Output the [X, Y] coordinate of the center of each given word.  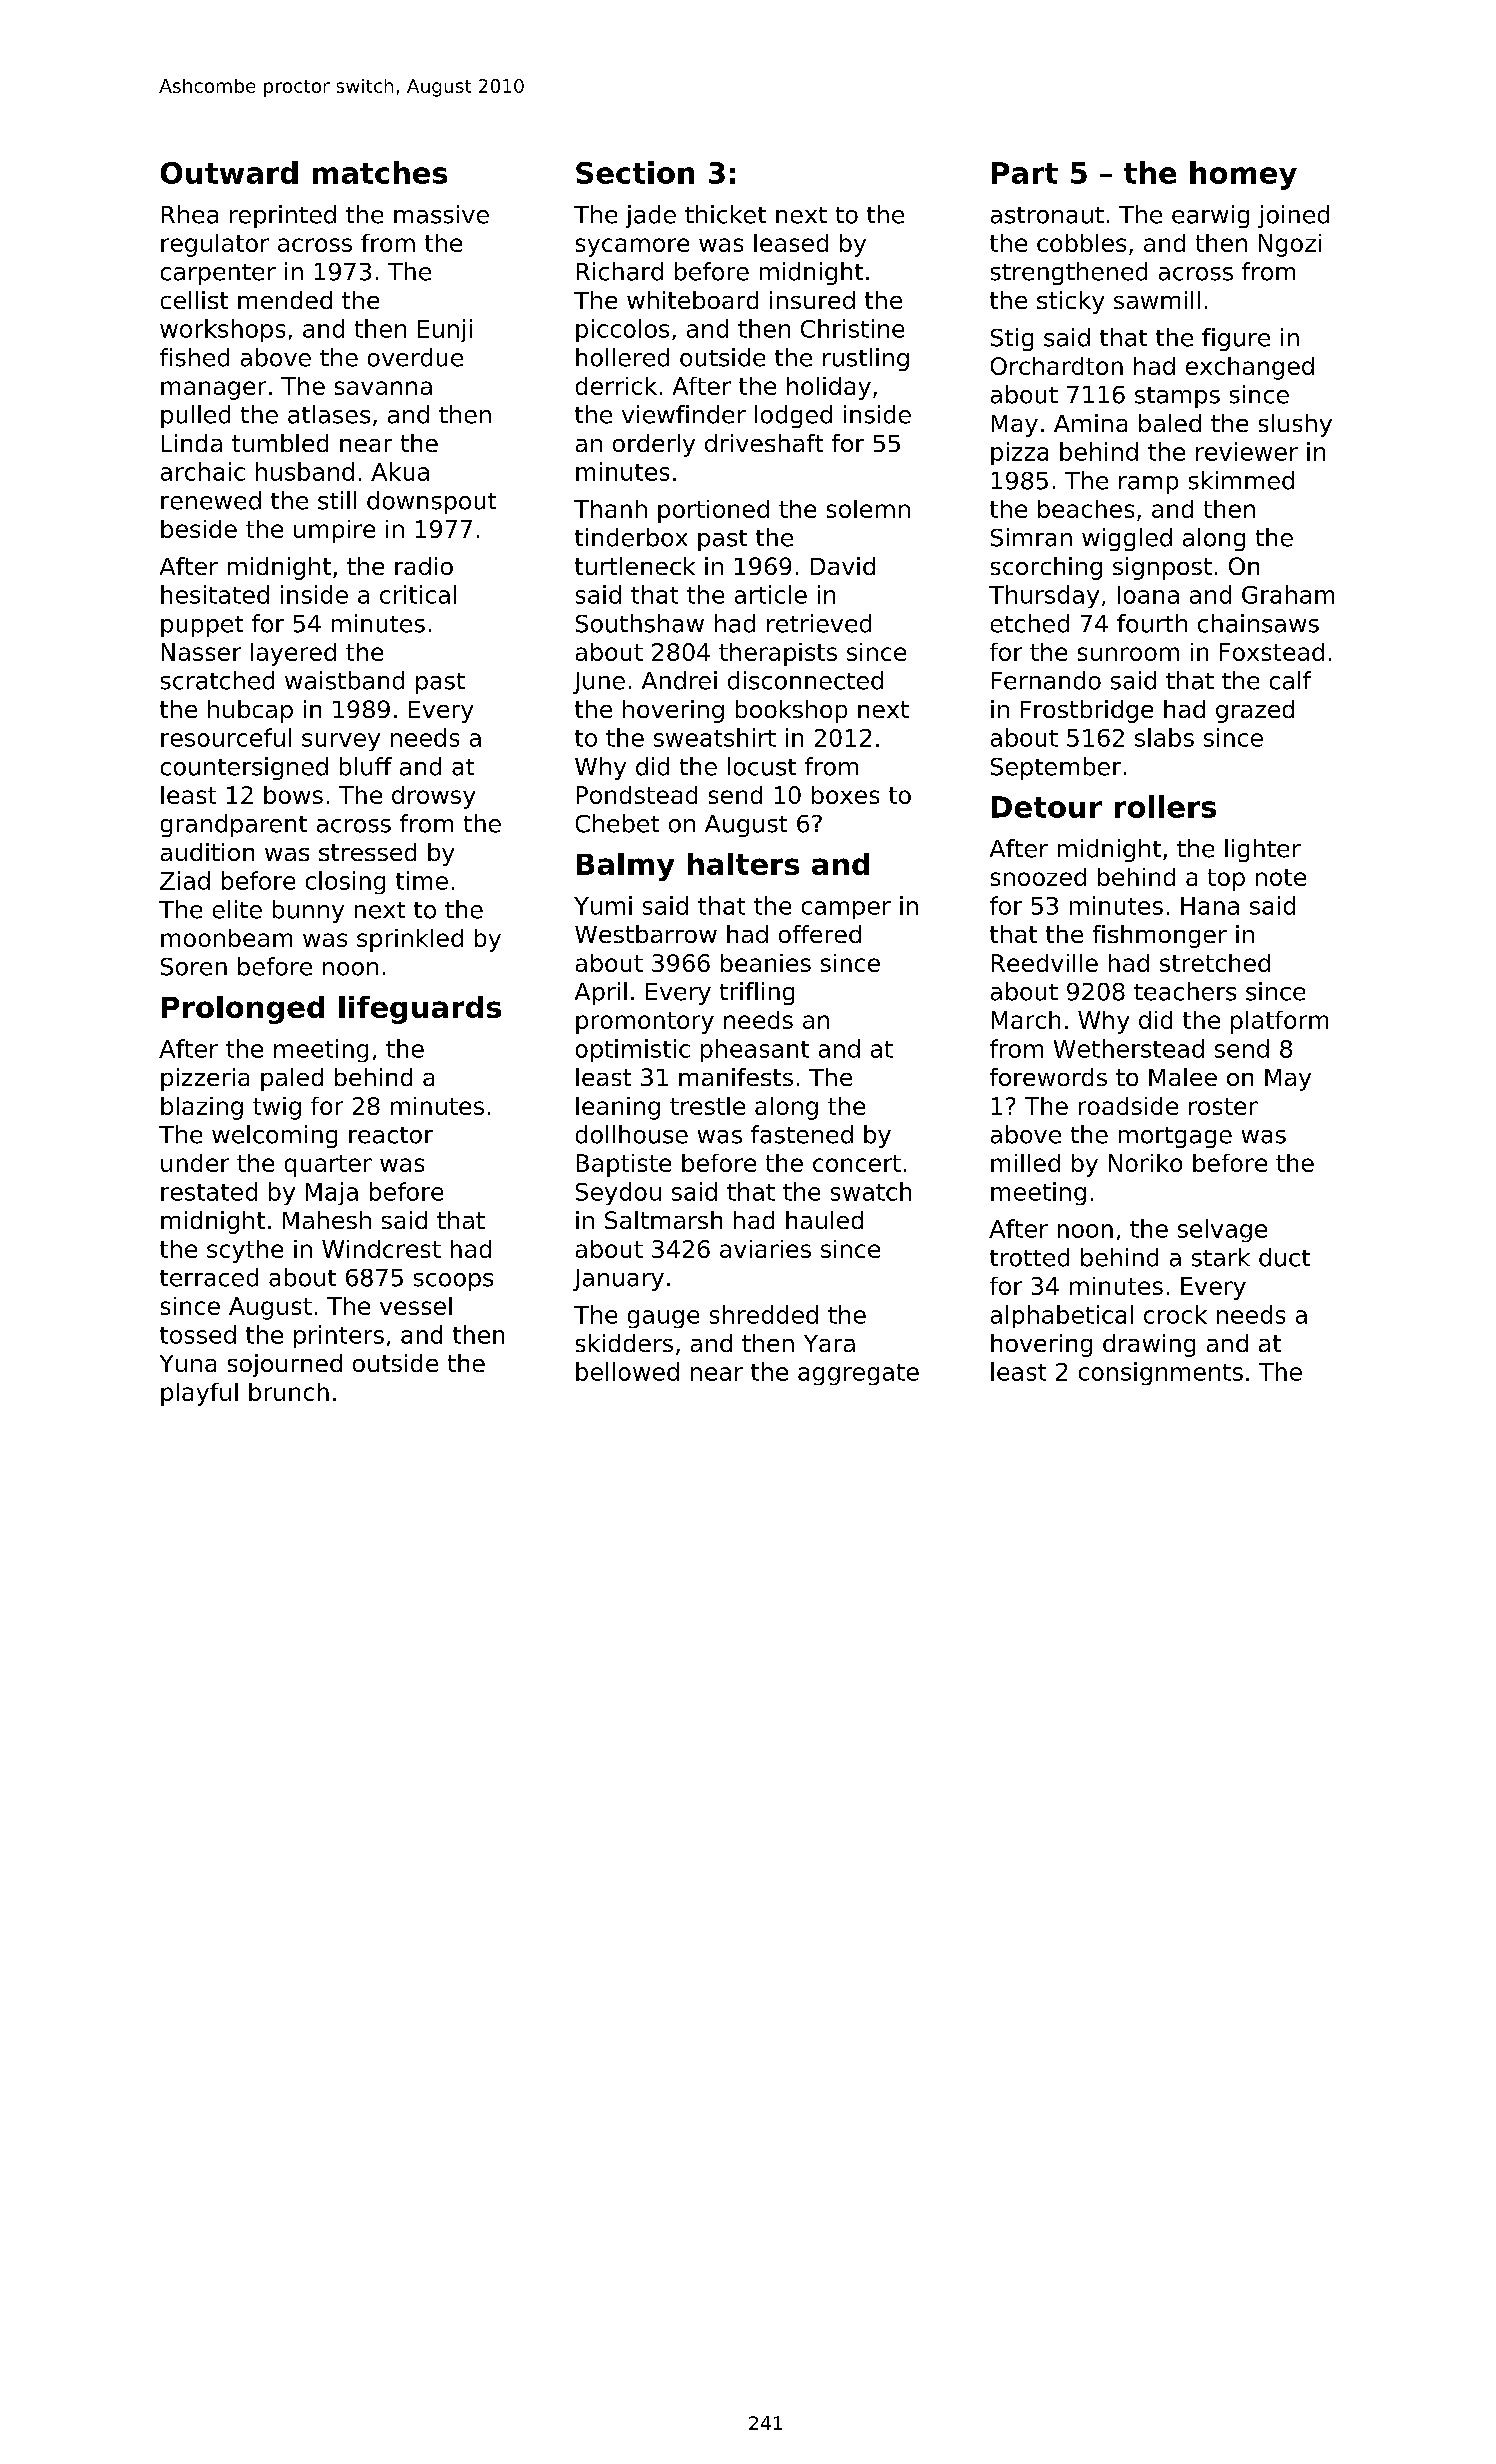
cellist [194, 300]
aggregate [858, 1374]
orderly [654, 445]
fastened [802, 1134]
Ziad [185, 880]
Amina [1090, 423]
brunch [289, 1392]
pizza [1019, 453]
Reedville [1045, 963]
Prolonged [243, 1010]
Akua [400, 471]
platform [1279, 1022]
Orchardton [1057, 366]
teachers [1185, 991]
